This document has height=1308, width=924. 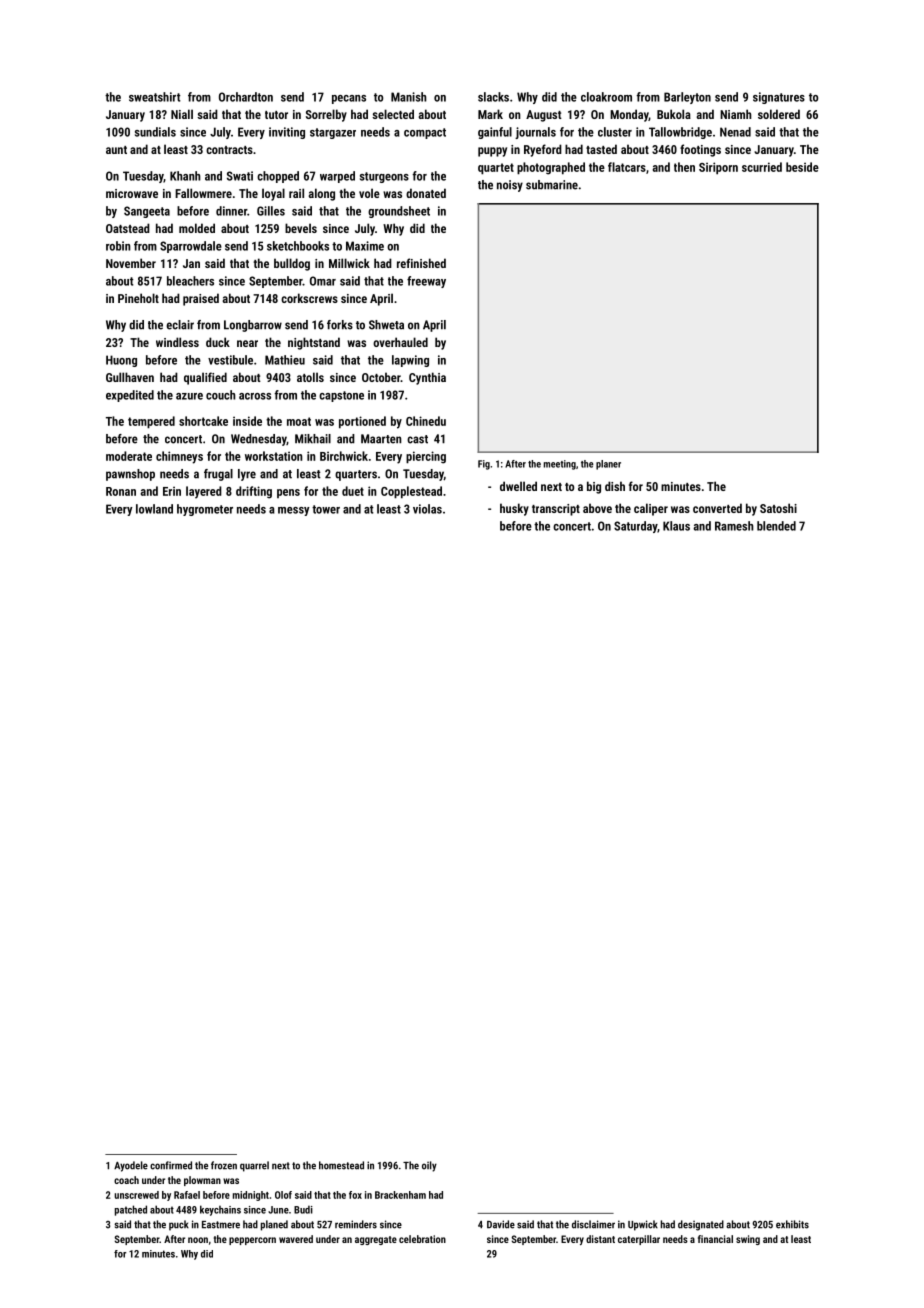 What do you see at coordinates (734, 526) in the document?
I see `Ramesh` at bounding box center [734, 526].
